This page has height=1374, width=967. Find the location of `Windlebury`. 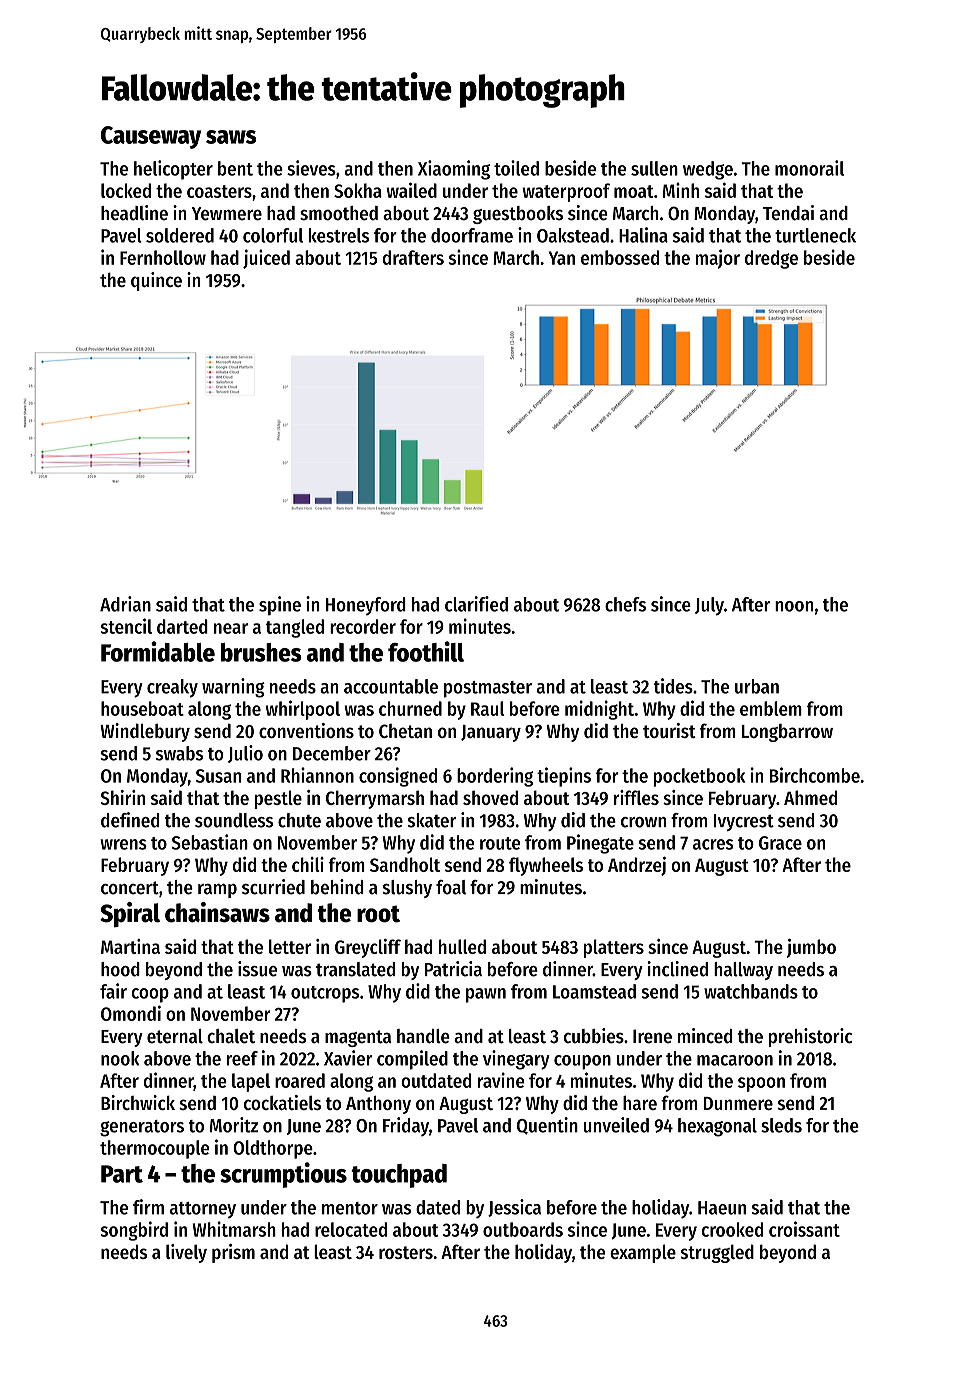

Windlebury is located at coordinates (145, 732).
